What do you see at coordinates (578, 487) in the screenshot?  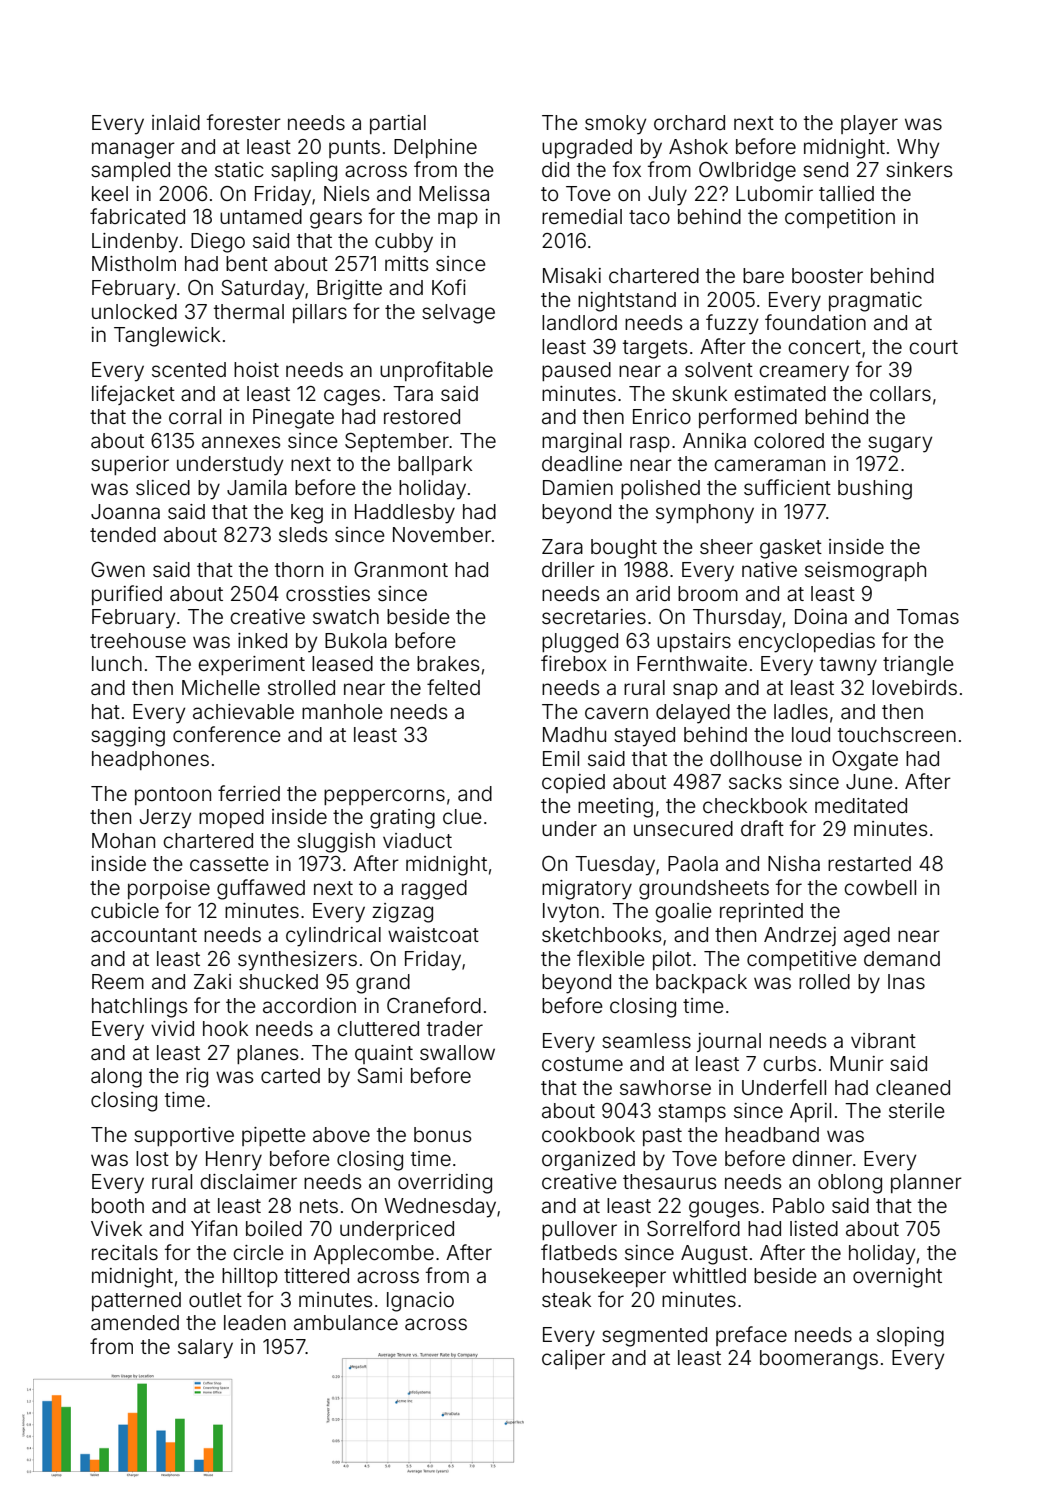 I see `Damien` at bounding box center [578, 487].
